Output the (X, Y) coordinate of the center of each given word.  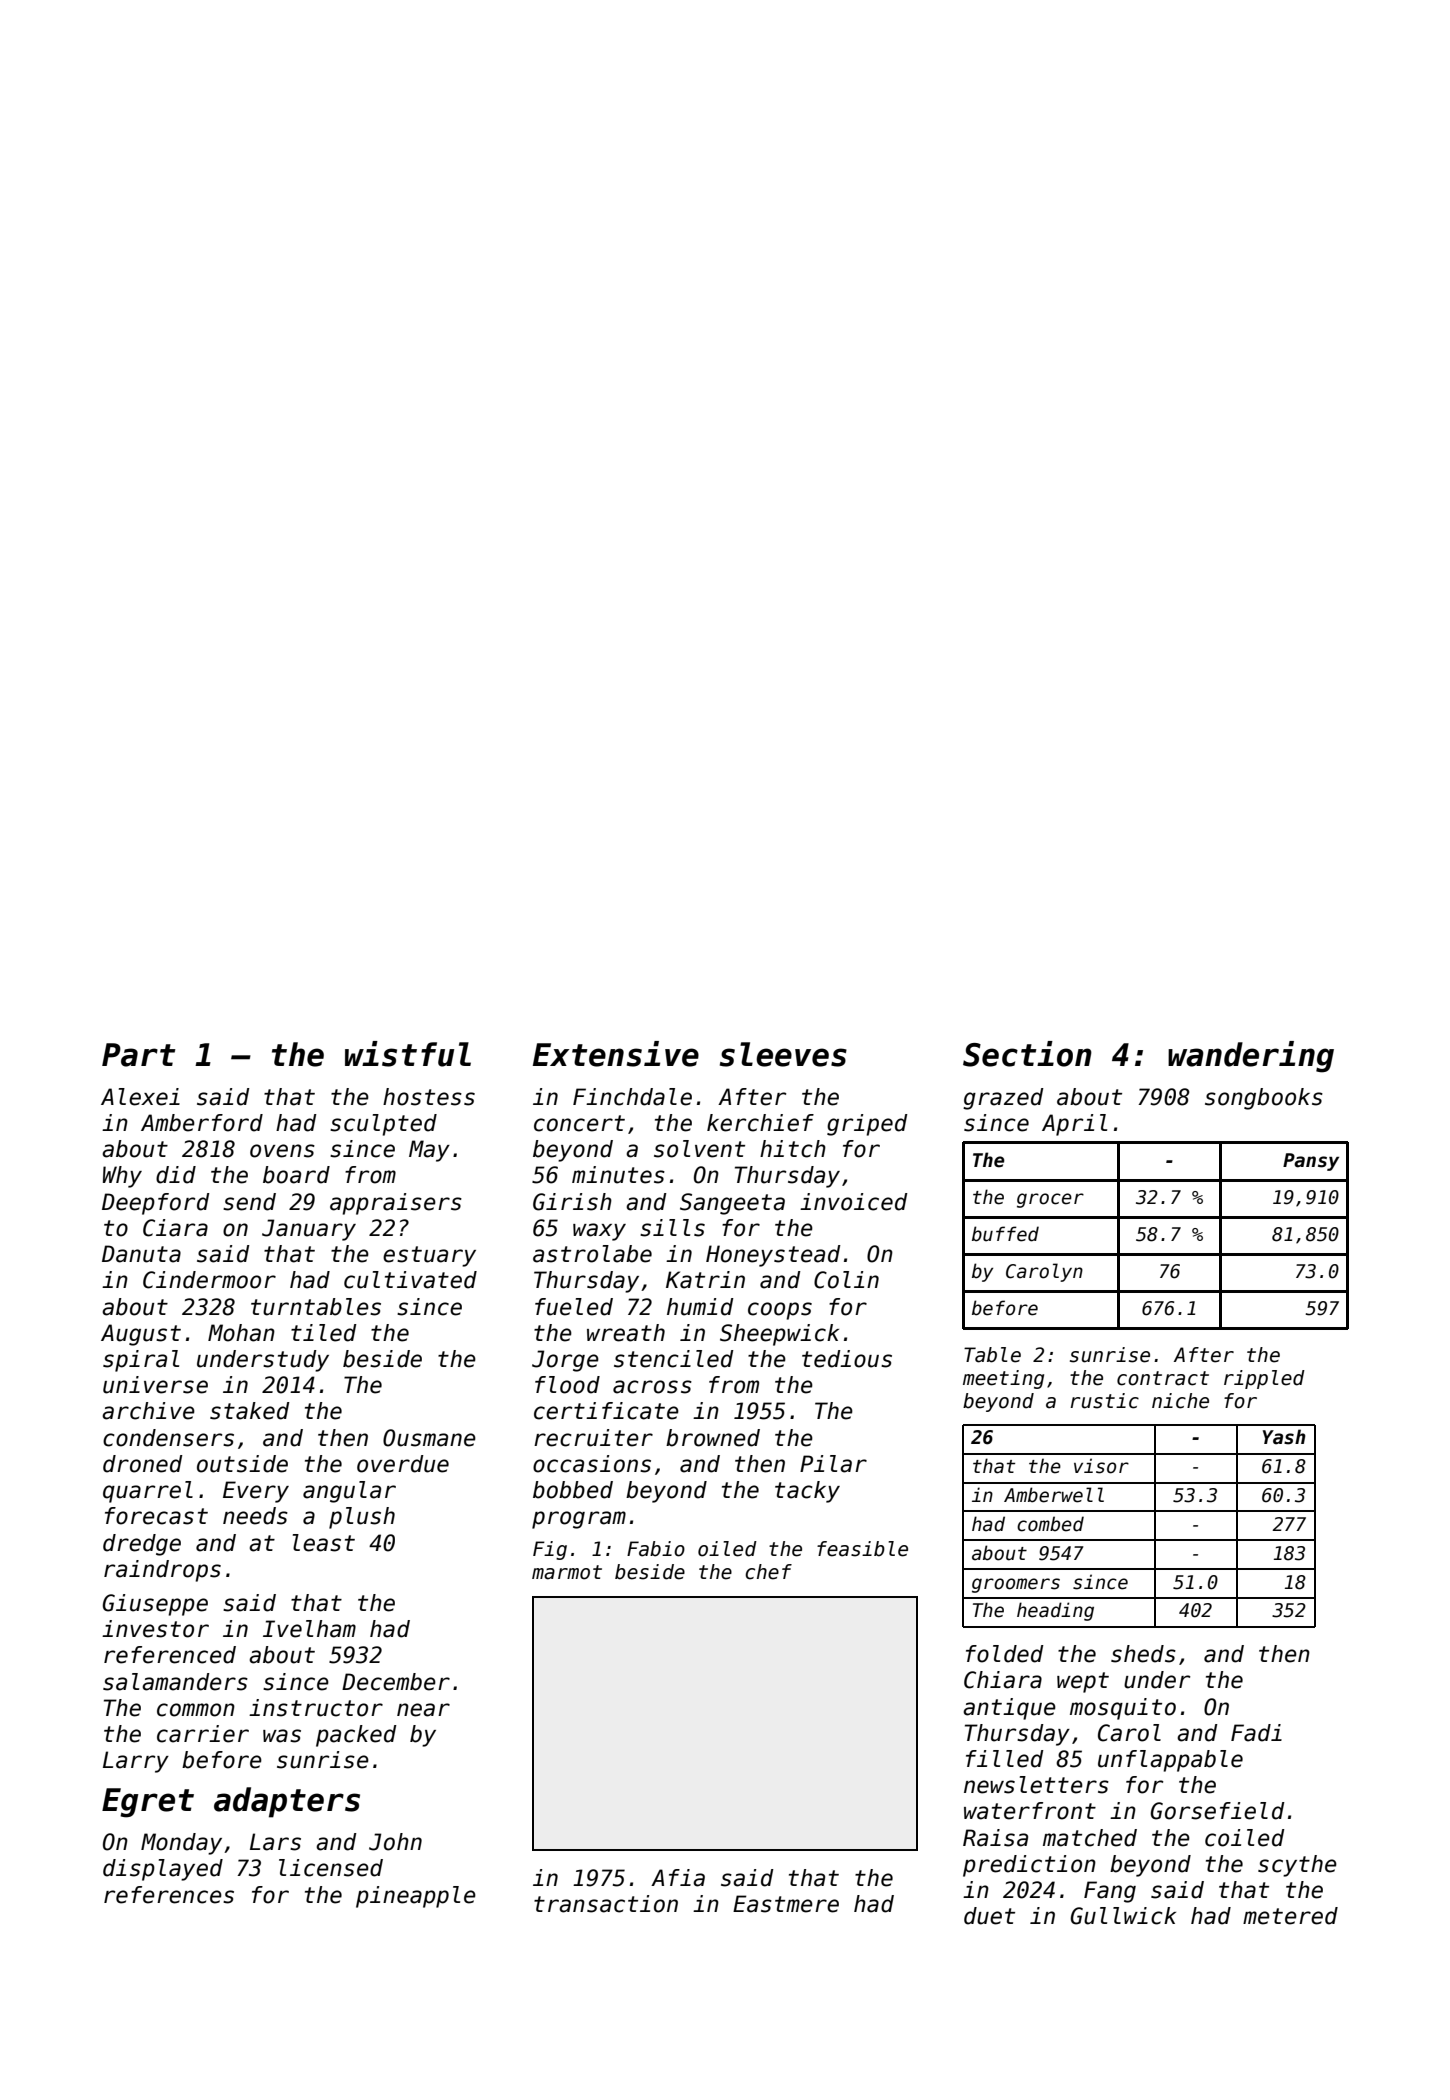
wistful (408, 1054)
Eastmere (786, 1904)
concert (579, 1123)
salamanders (175, 1682)
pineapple (416, 1897)
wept (1083, 1682)
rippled (1264, 1379)
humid (700, 1307)
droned (143, 1464)
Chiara (1003, 1680)
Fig (550, 1550)
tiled (324, 1333)
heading (1055, 1611)
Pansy (1311, 1162)
